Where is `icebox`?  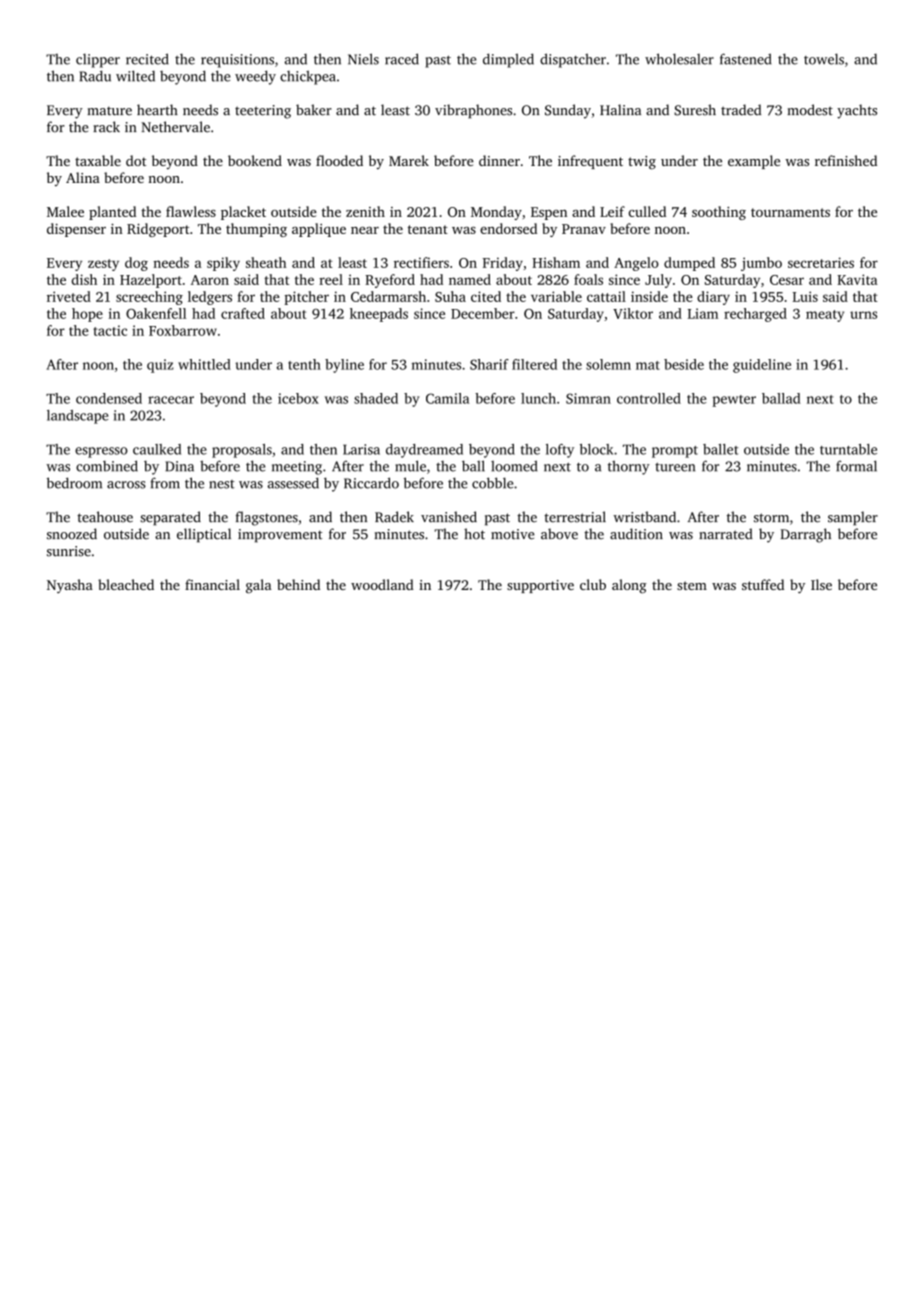
icebox is located at coordinates (298, 398).
